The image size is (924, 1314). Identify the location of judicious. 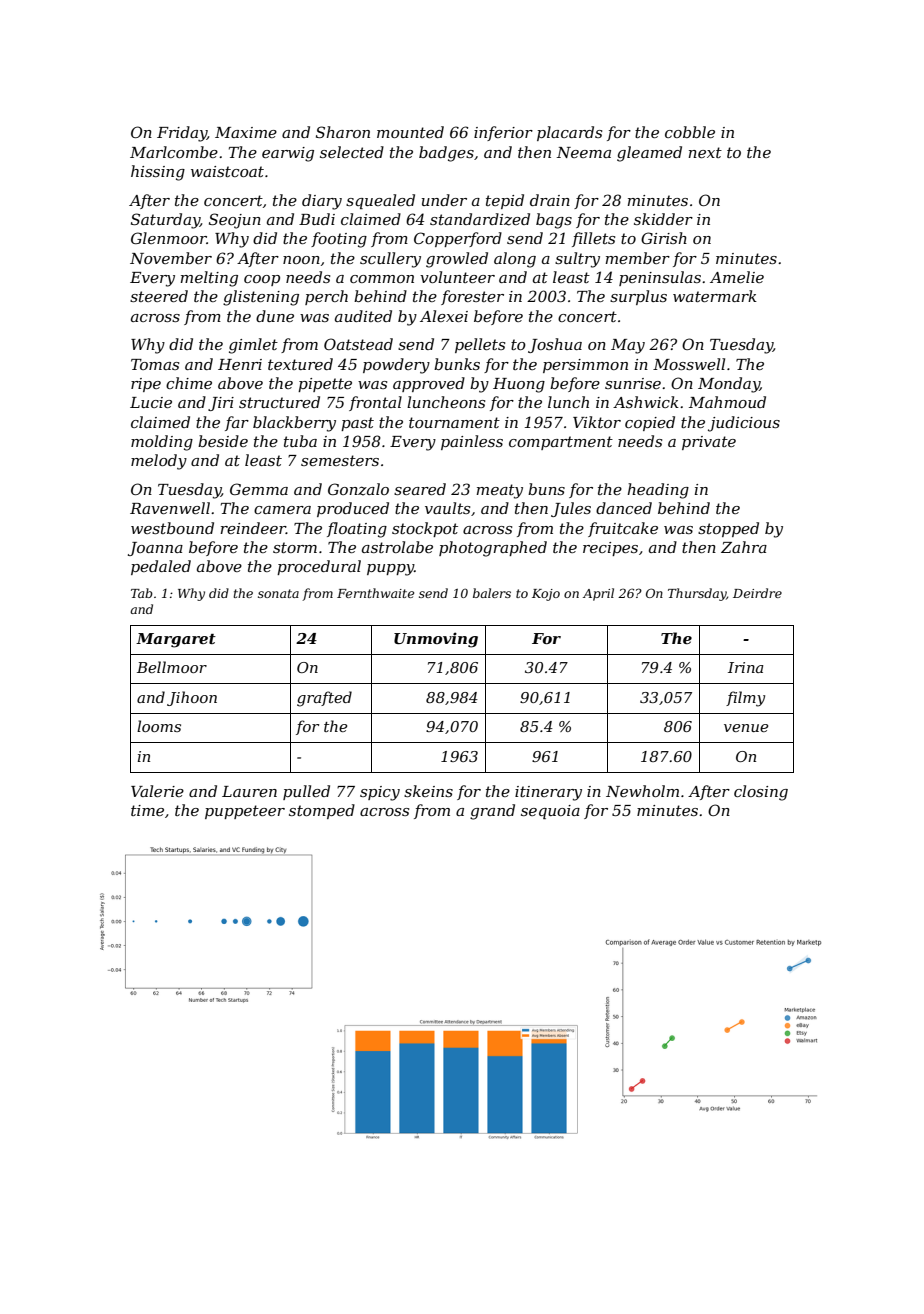
(744, 424).
